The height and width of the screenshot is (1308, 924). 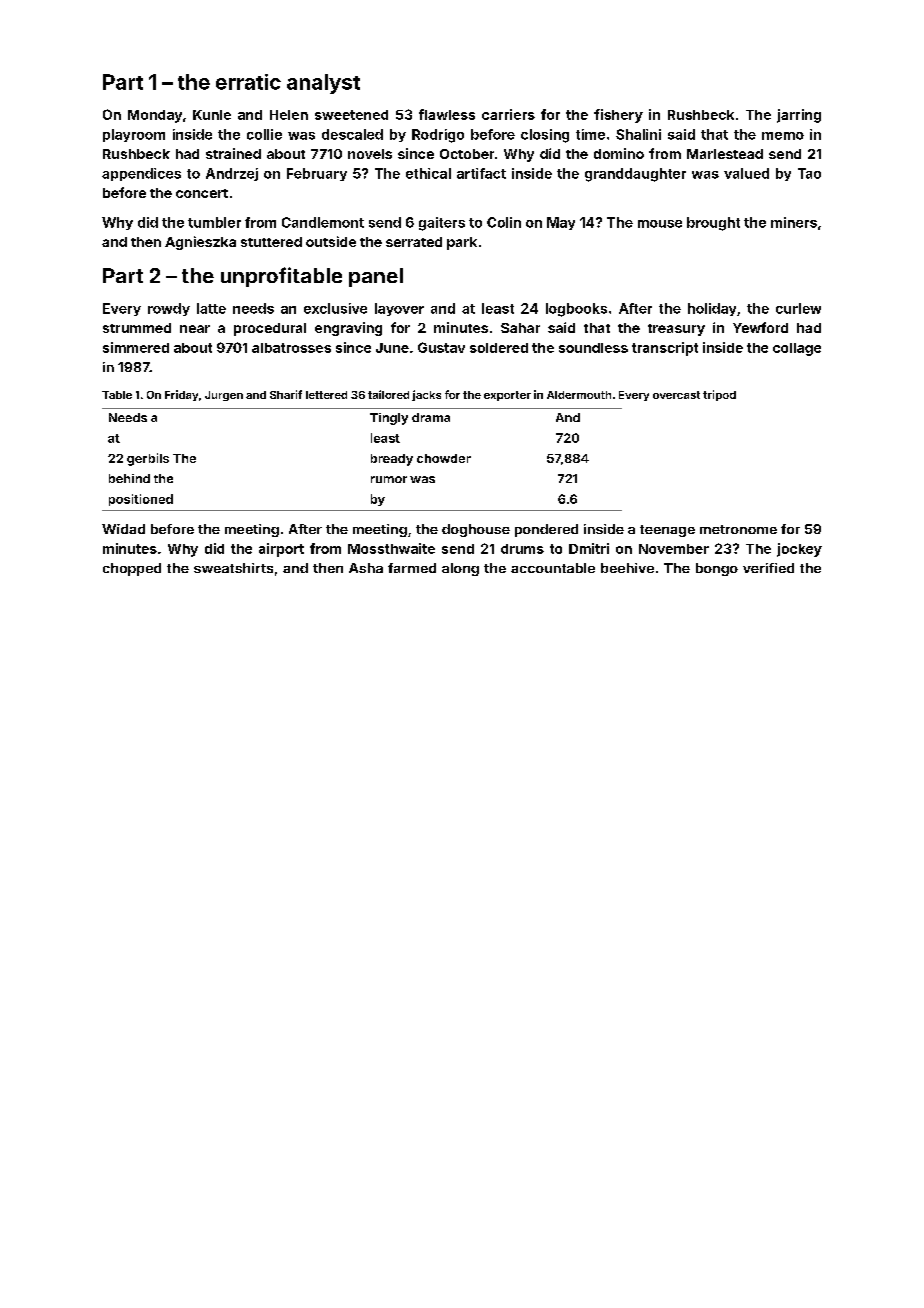 I want to click on beehive, so click(x=627, y=568).
